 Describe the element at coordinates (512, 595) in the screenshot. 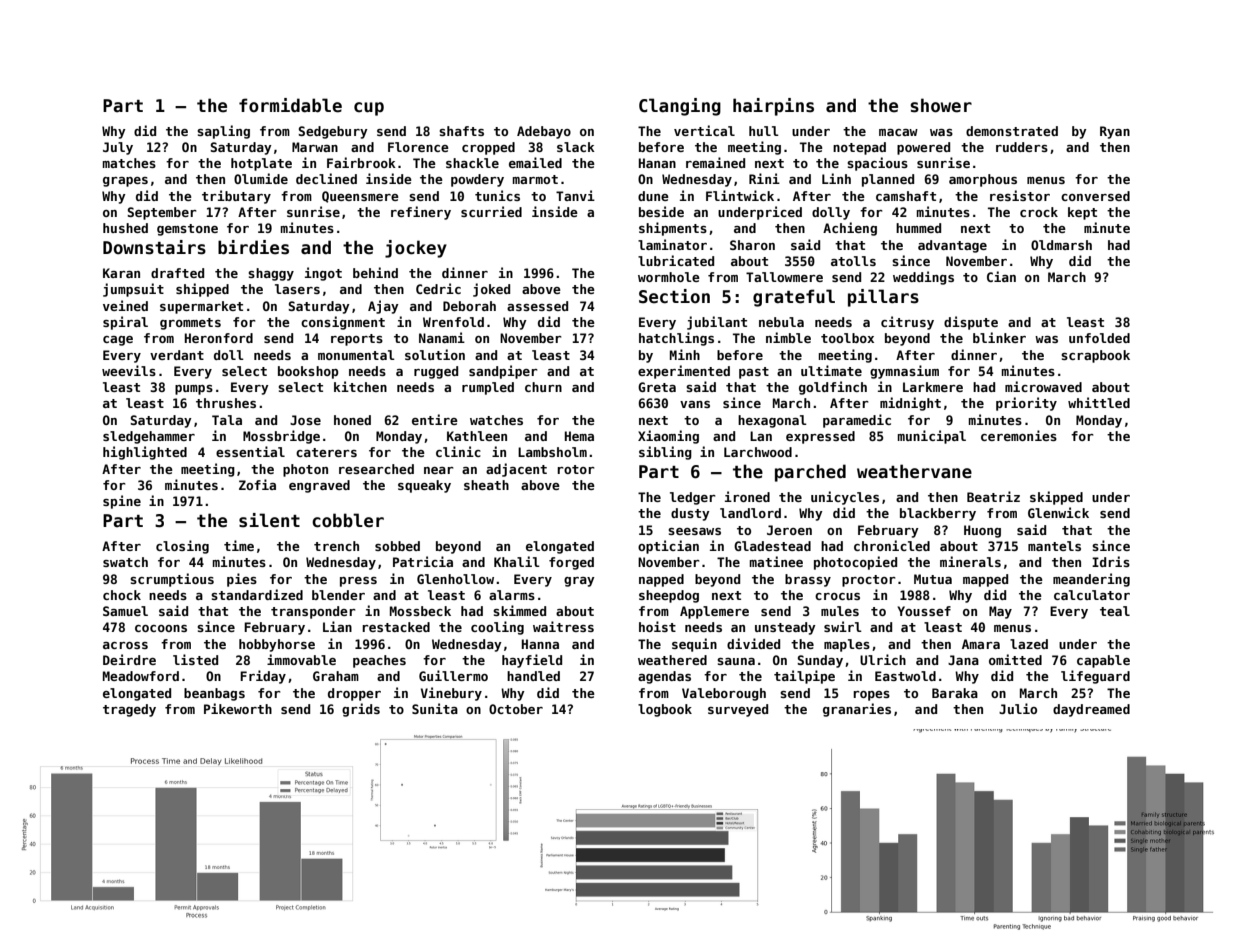

I see `alarms` at that location.
